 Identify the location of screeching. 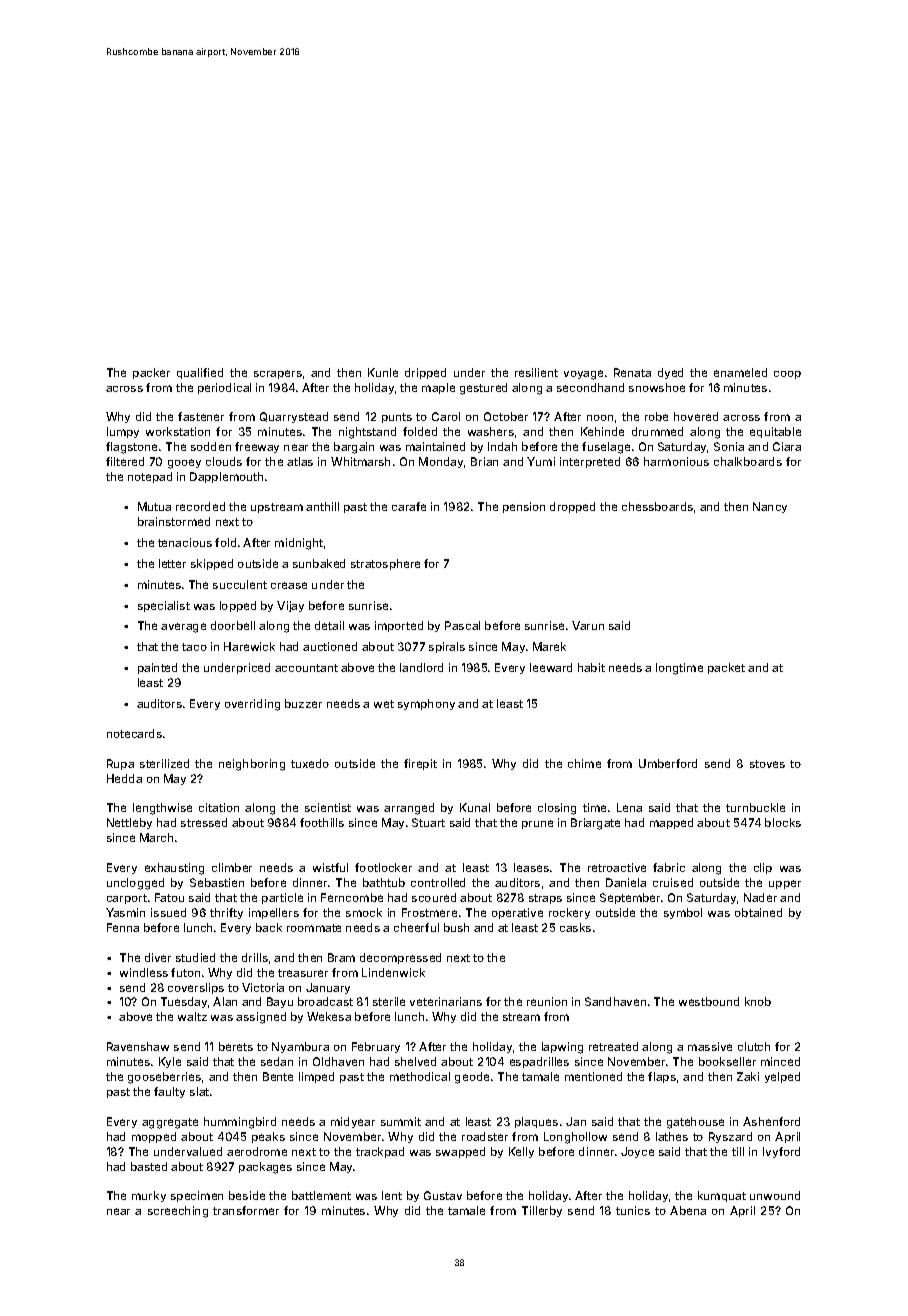
(178, 1212).
